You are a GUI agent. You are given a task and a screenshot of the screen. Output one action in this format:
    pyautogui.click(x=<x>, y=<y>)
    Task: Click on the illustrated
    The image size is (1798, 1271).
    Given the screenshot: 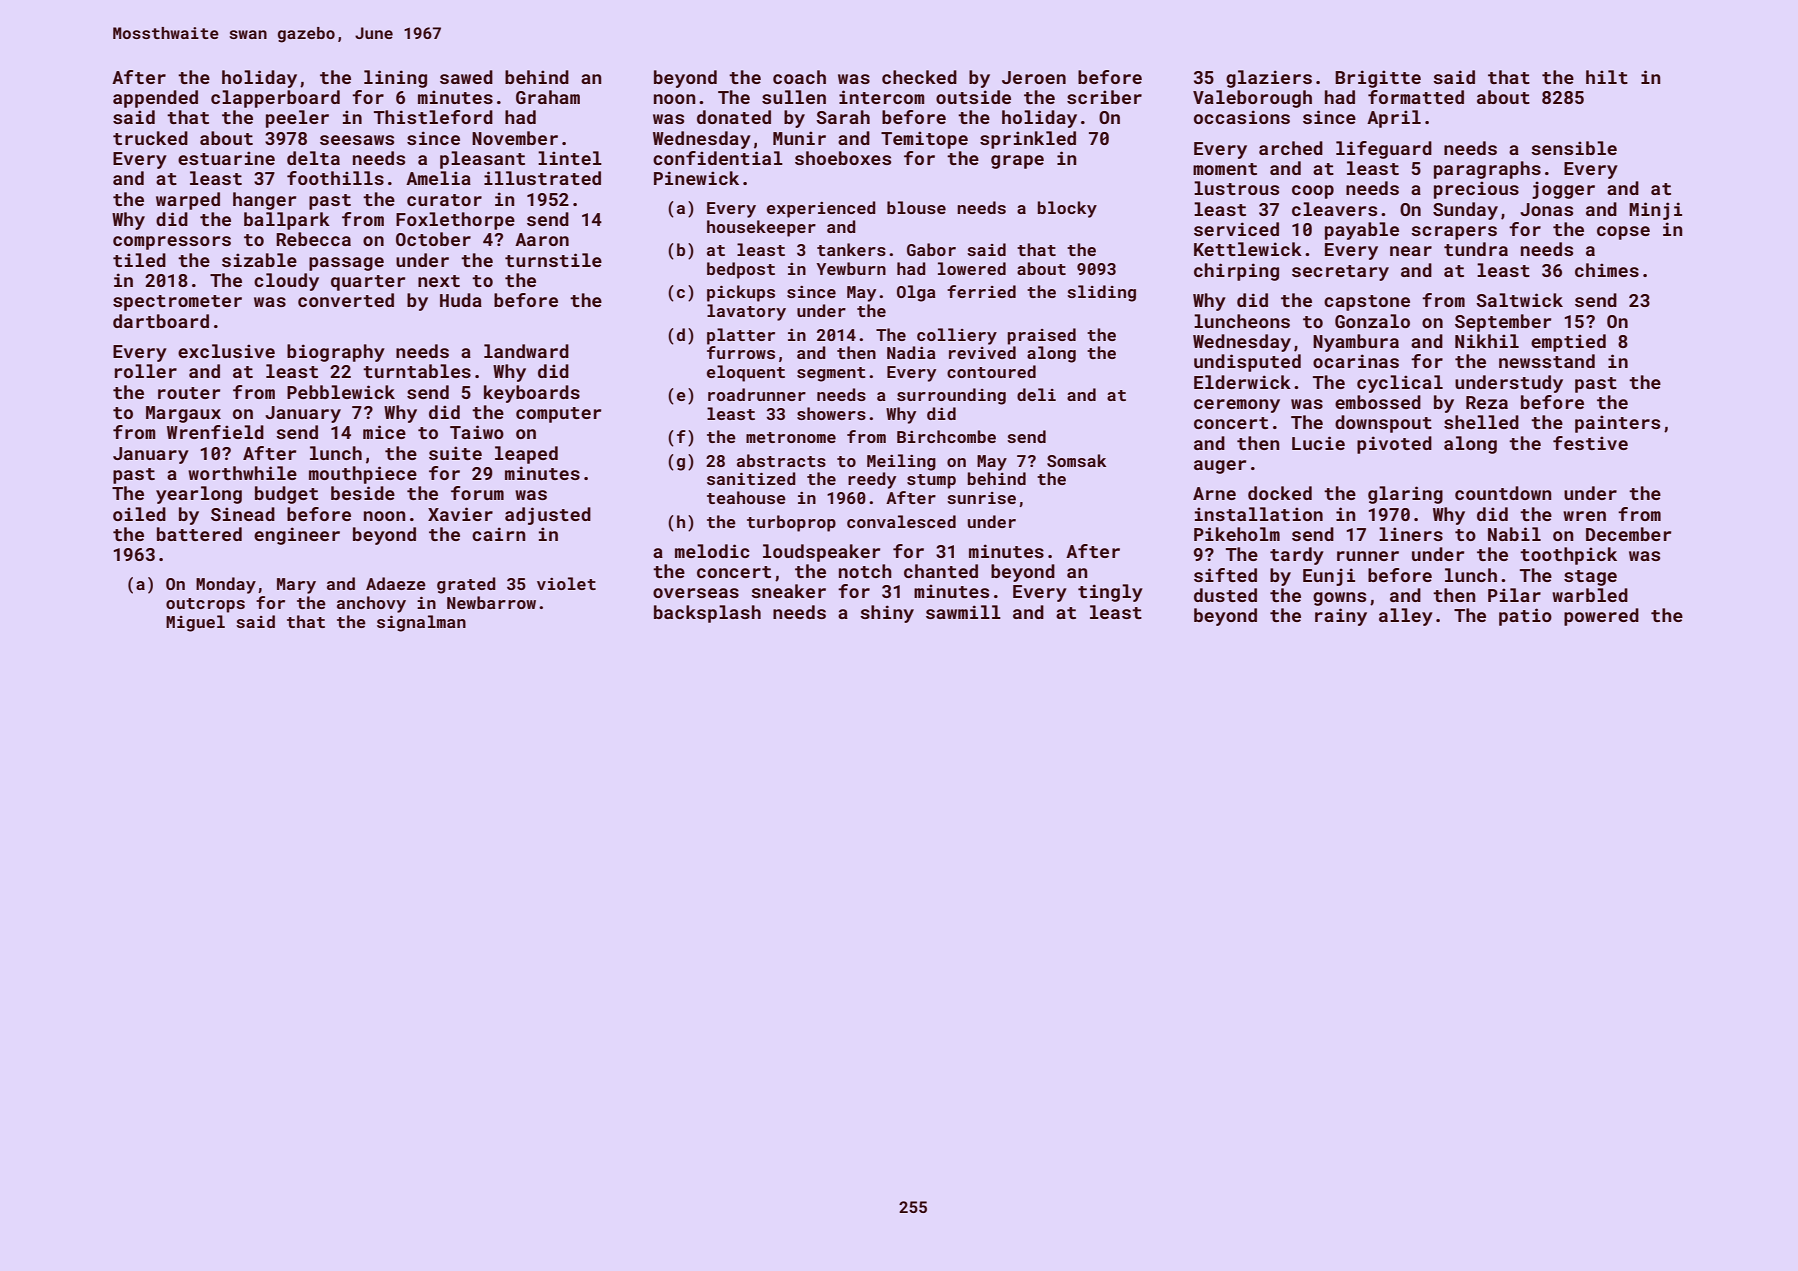 What is the action you would take?
    pyautogui.click(x=542, y=178)
